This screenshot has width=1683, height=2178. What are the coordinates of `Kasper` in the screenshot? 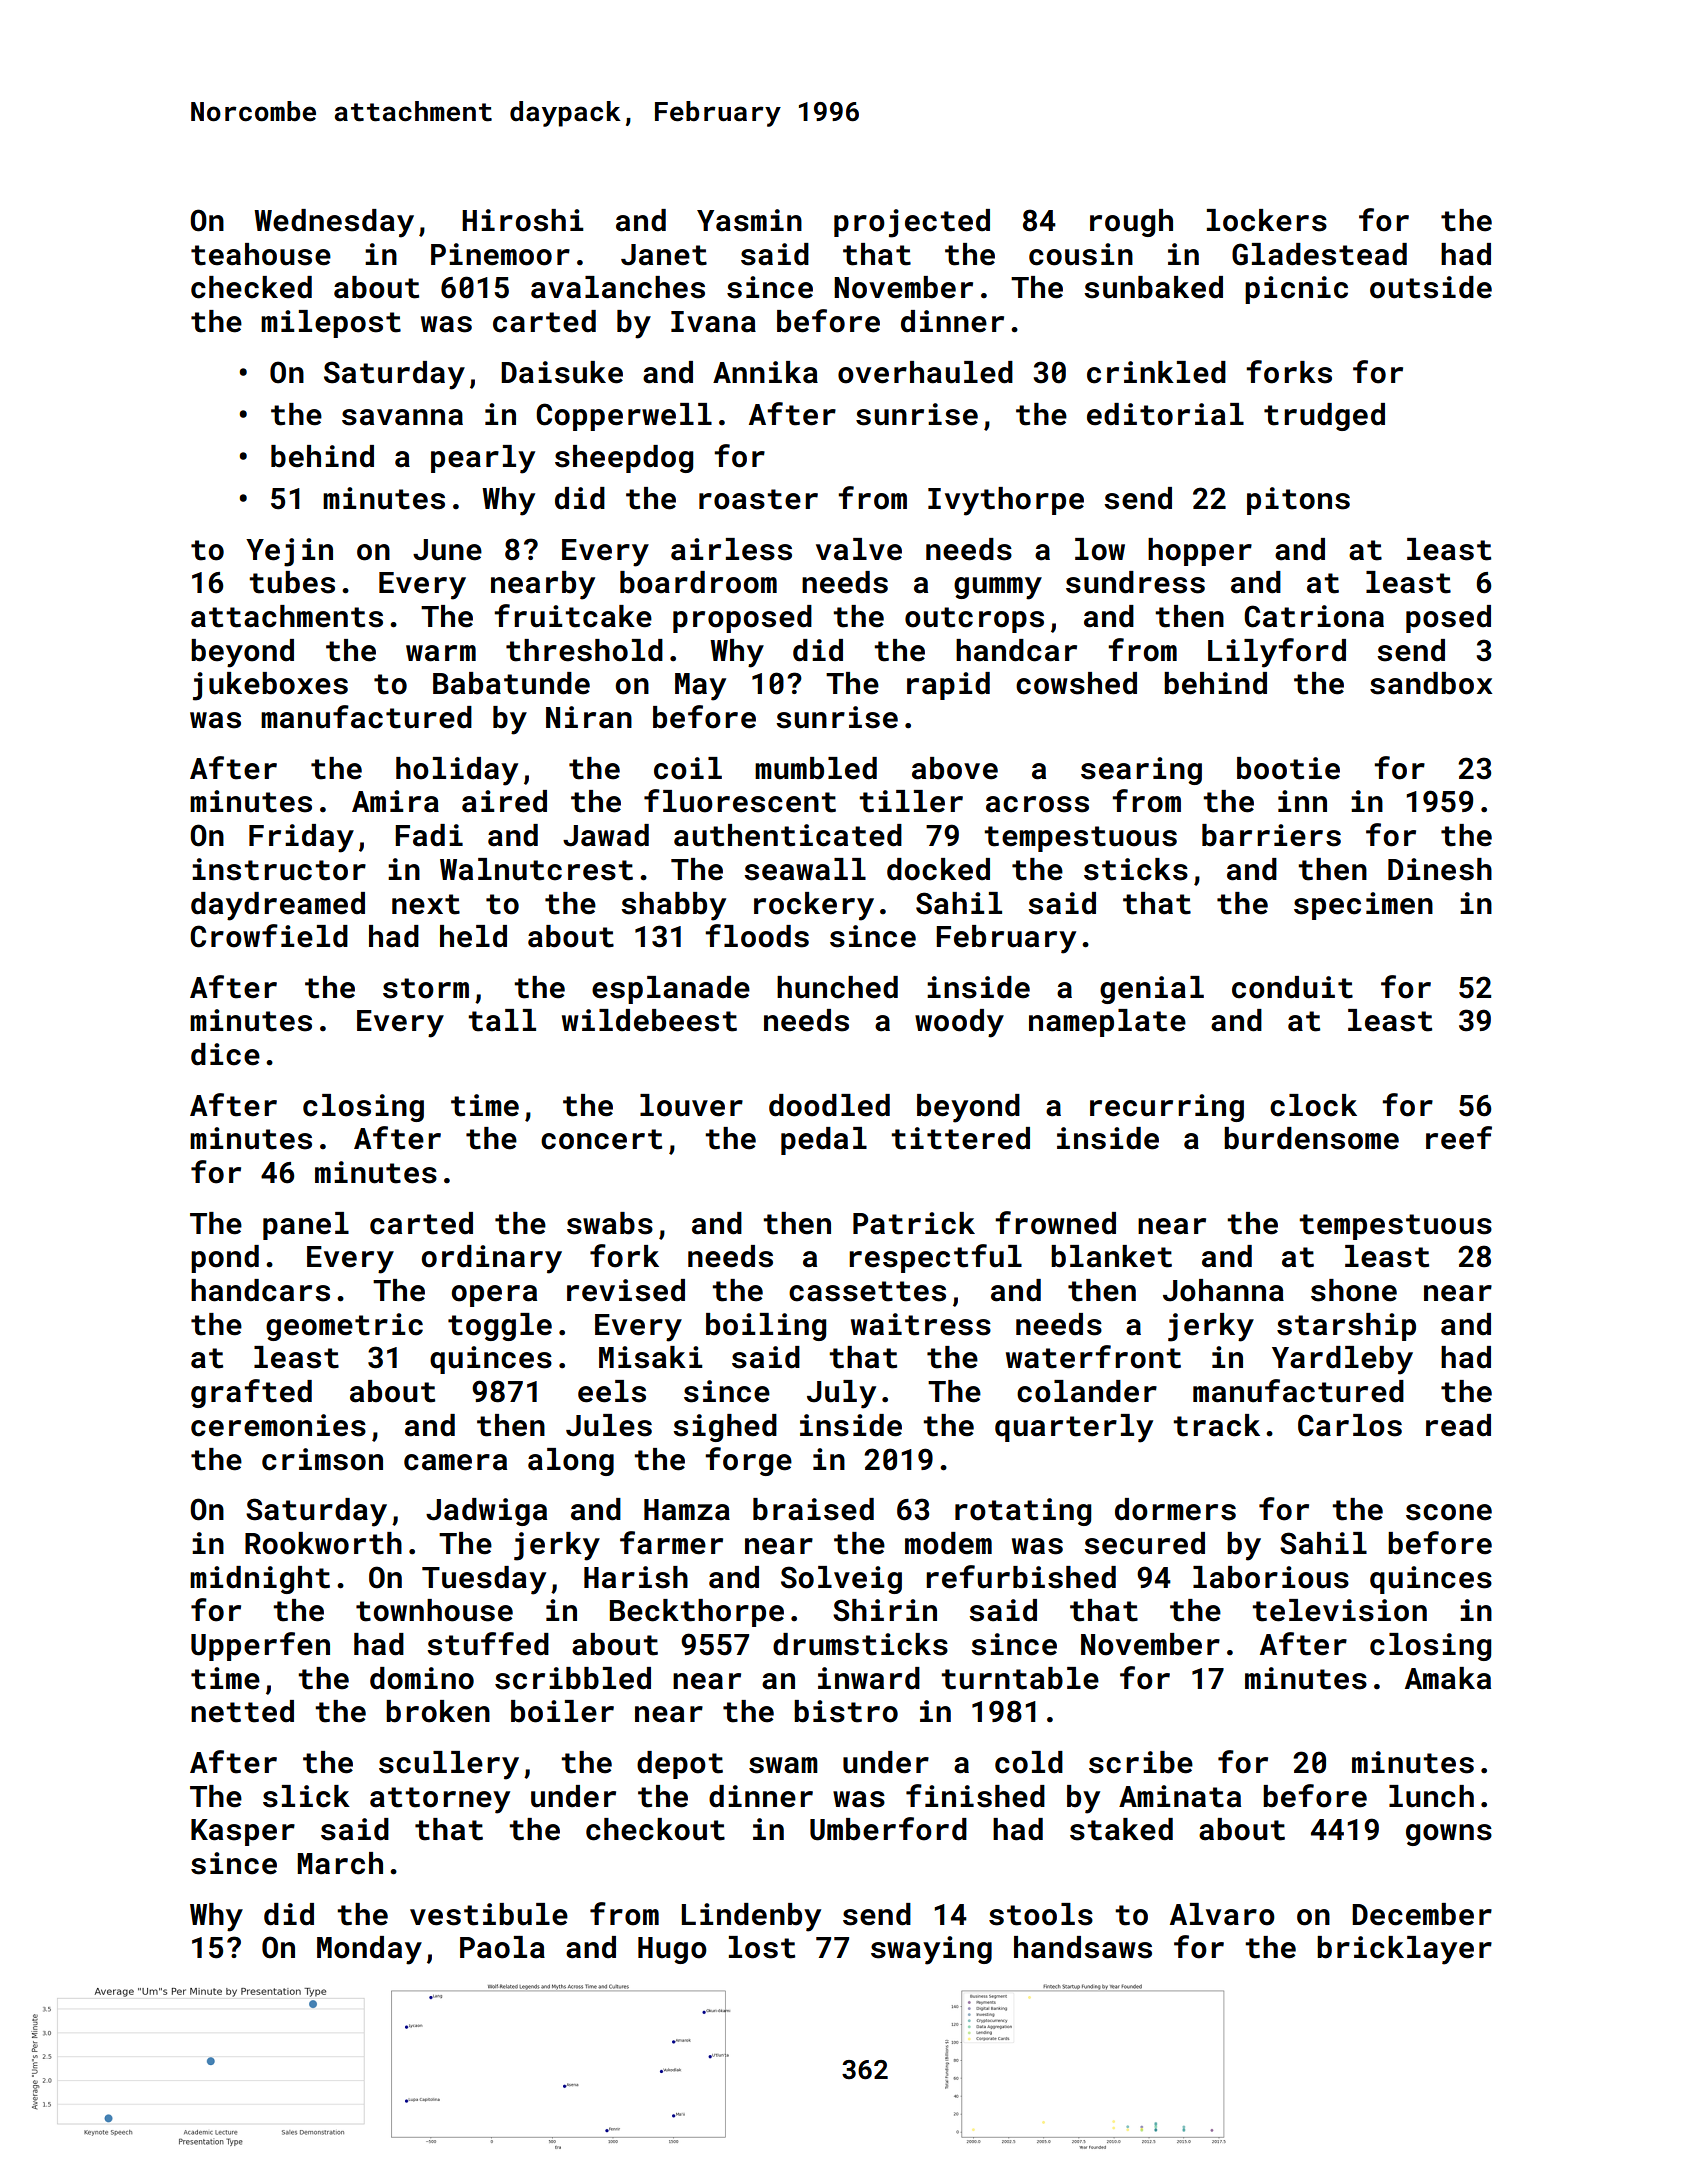 It's located at (243, 1832).
